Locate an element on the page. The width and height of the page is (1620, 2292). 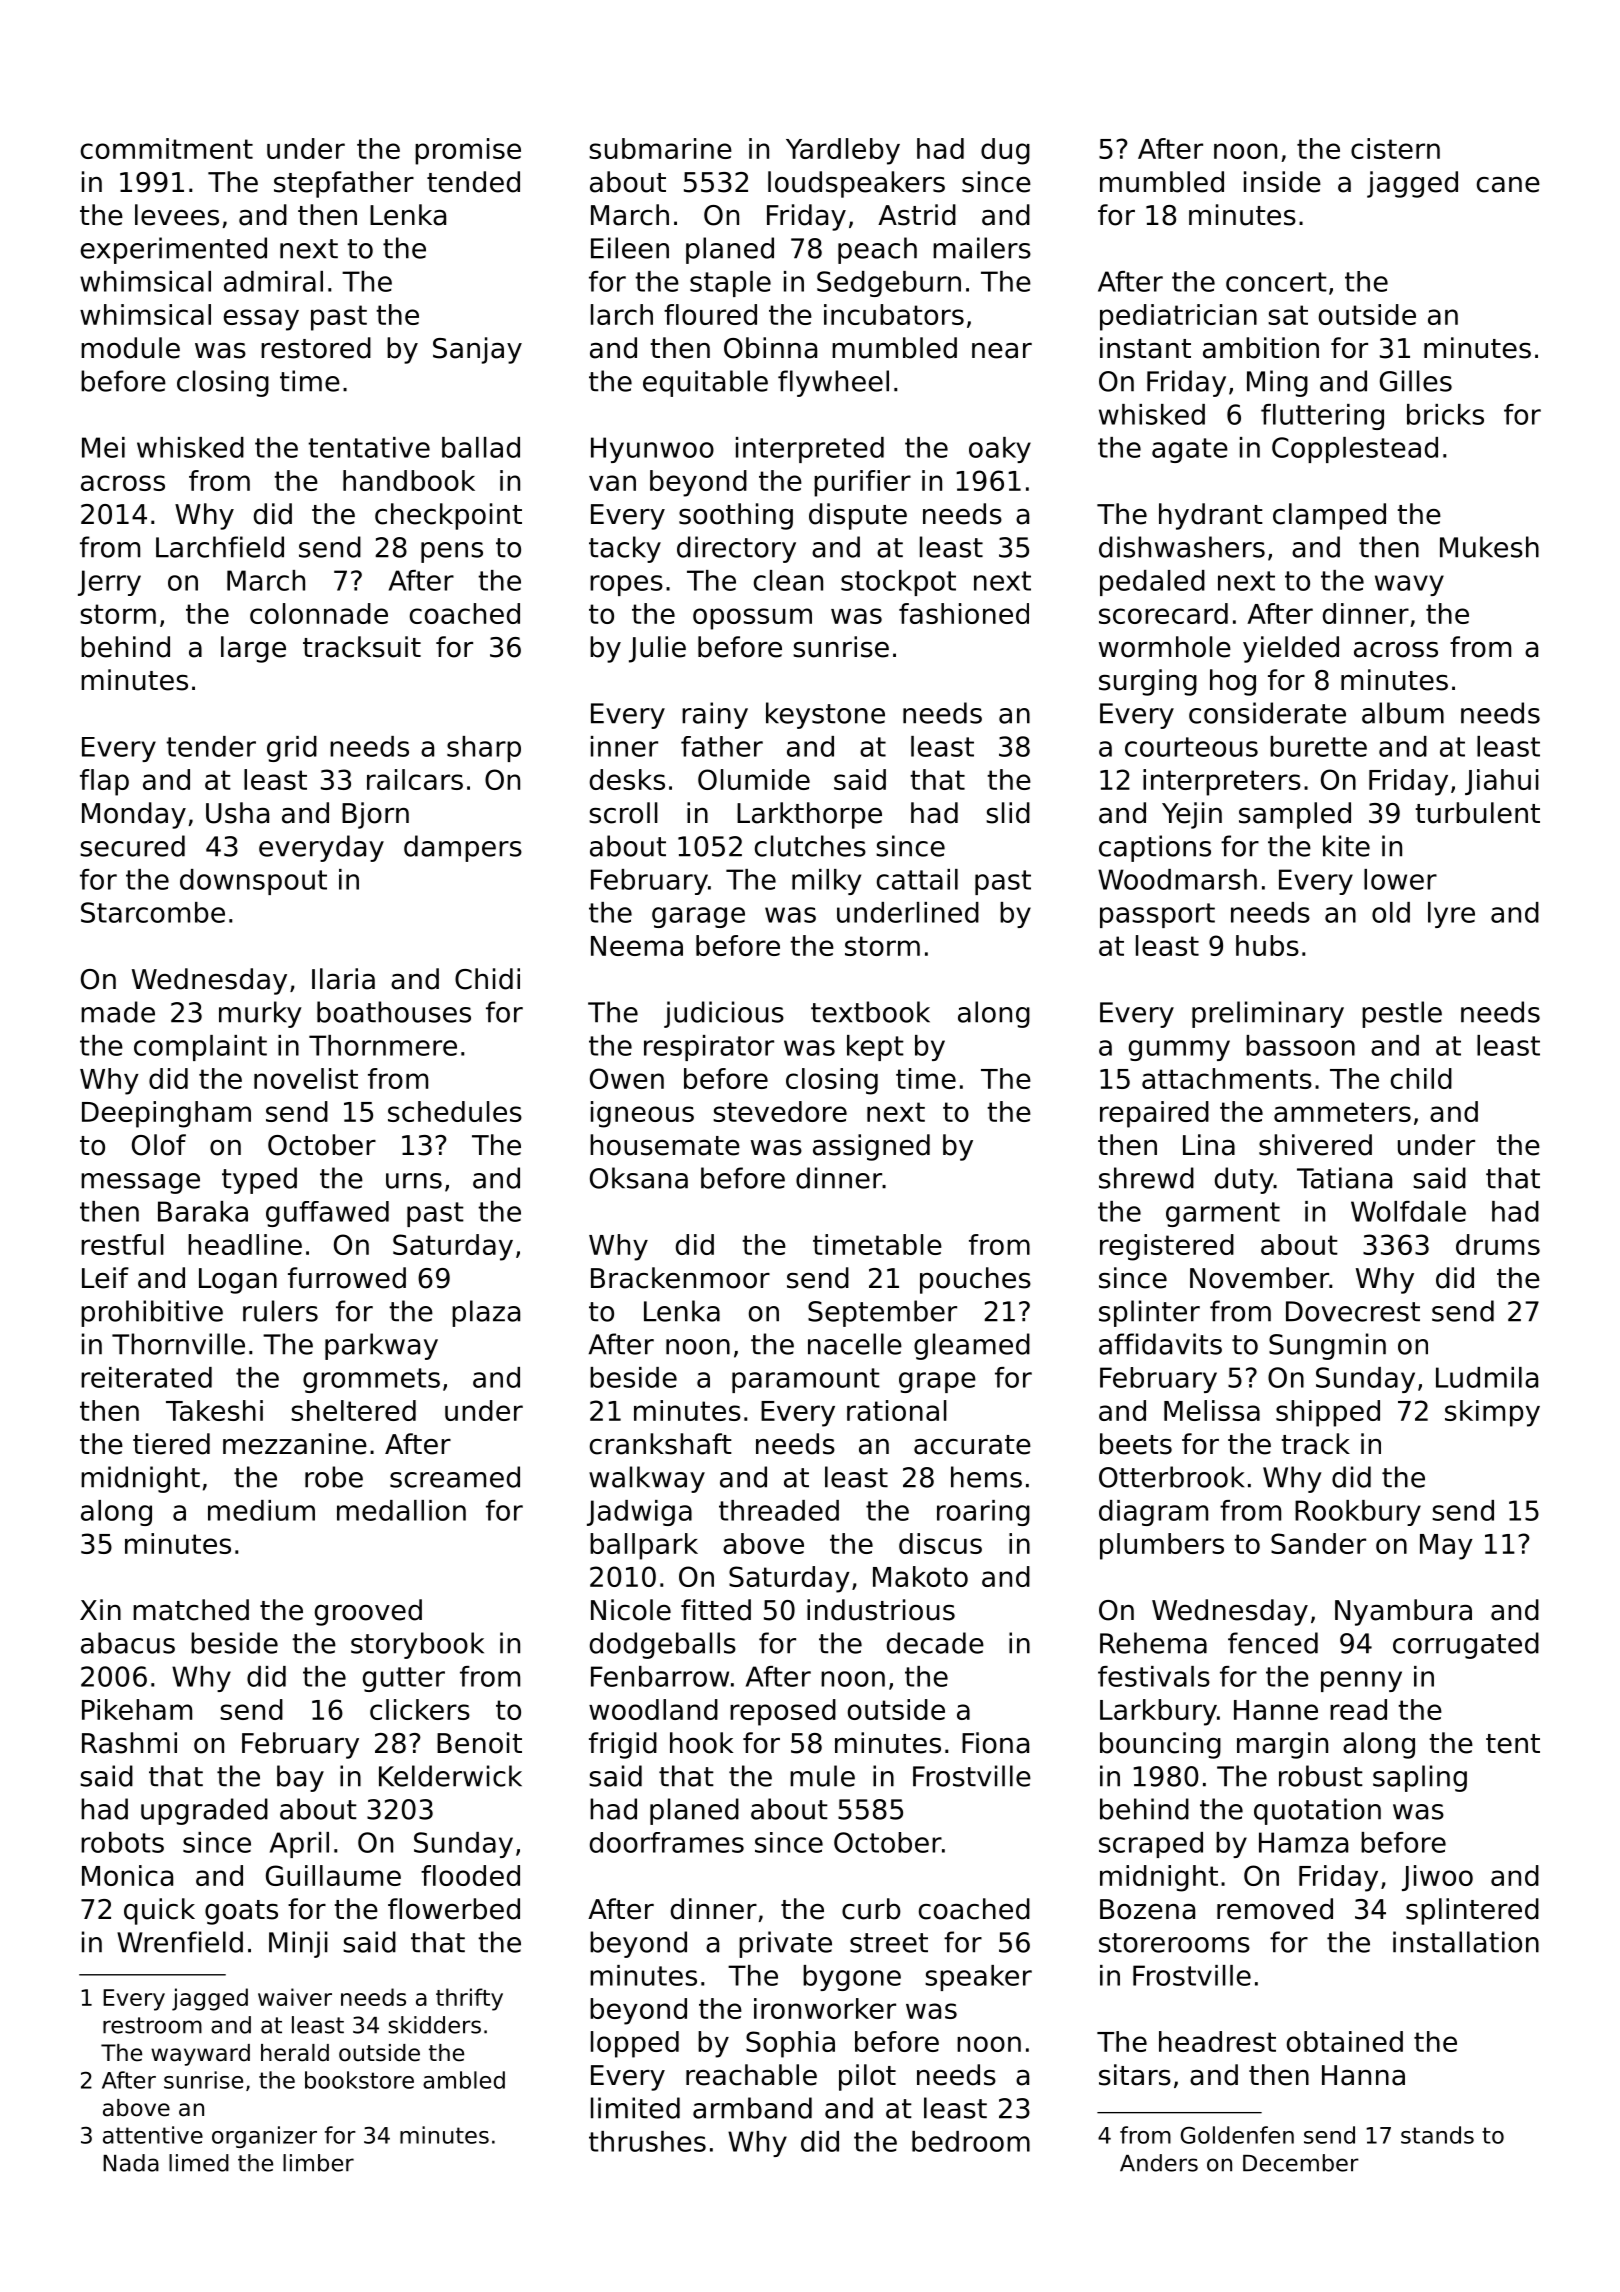
Yardleby is located at coordinates (843, 151).
